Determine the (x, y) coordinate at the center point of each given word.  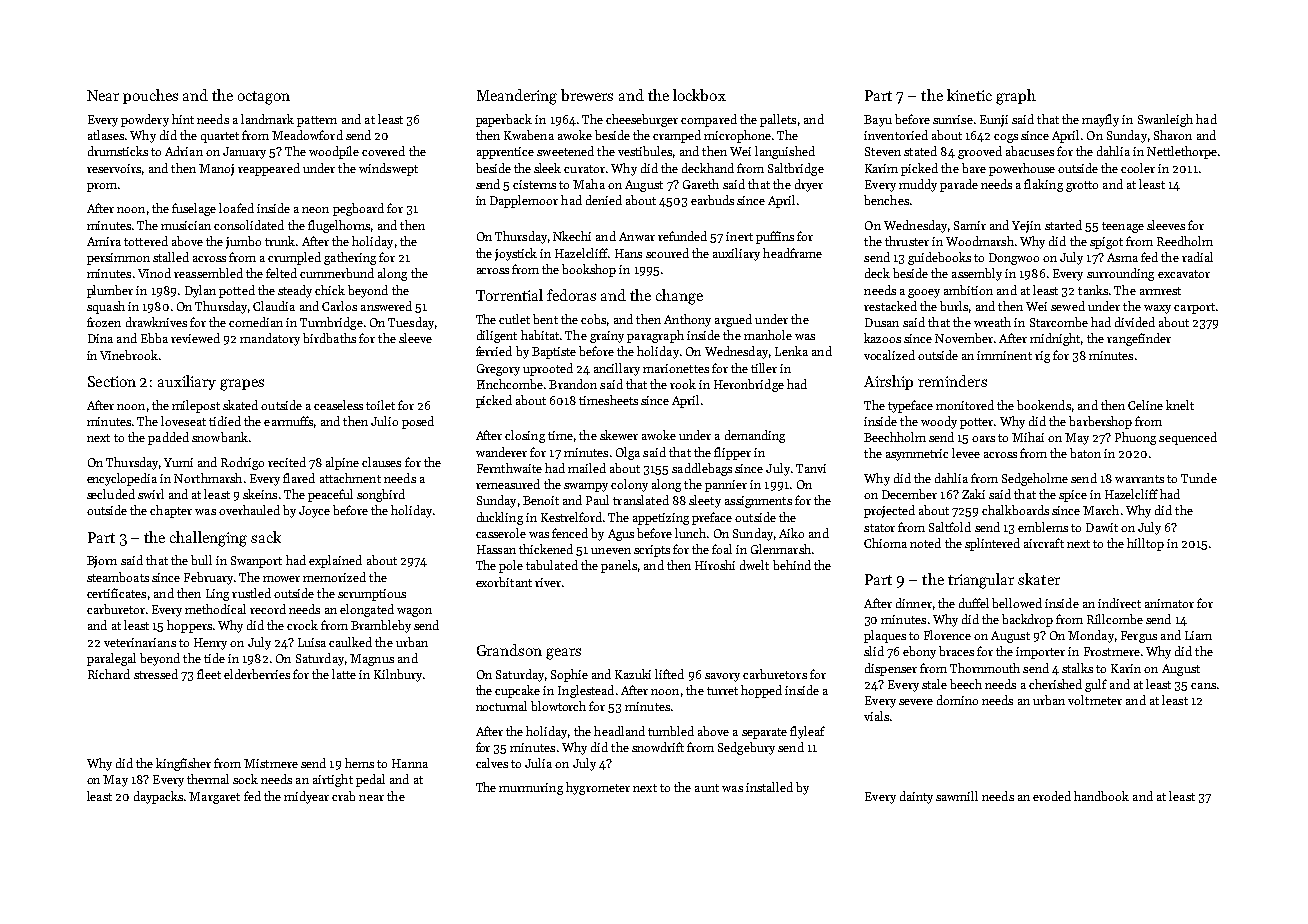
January (244, 153)
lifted (669, 674)
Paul (597, 500)
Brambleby (381, 626)
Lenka (791, 351)
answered (386, 306)
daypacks (158, 797)
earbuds (712, 200)
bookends (1044, 405)
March (1101, 510)
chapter (171, 511)
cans (1203, 686)
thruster (907, 241)
